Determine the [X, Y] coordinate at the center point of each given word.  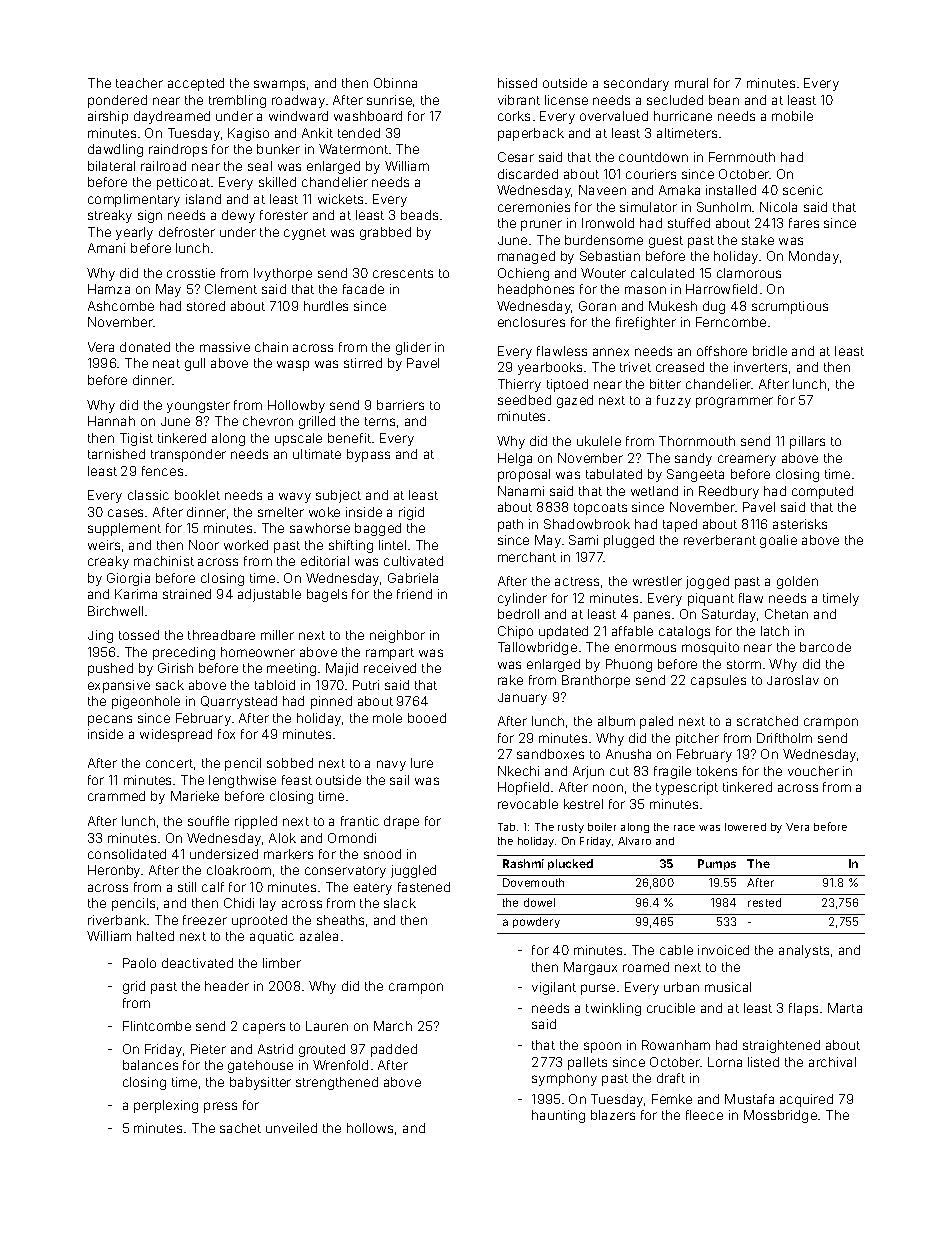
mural [691, 83]
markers [288, 854]
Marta [845, 1008]
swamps [279, 85]
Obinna [395, 83]
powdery [536, 922]
